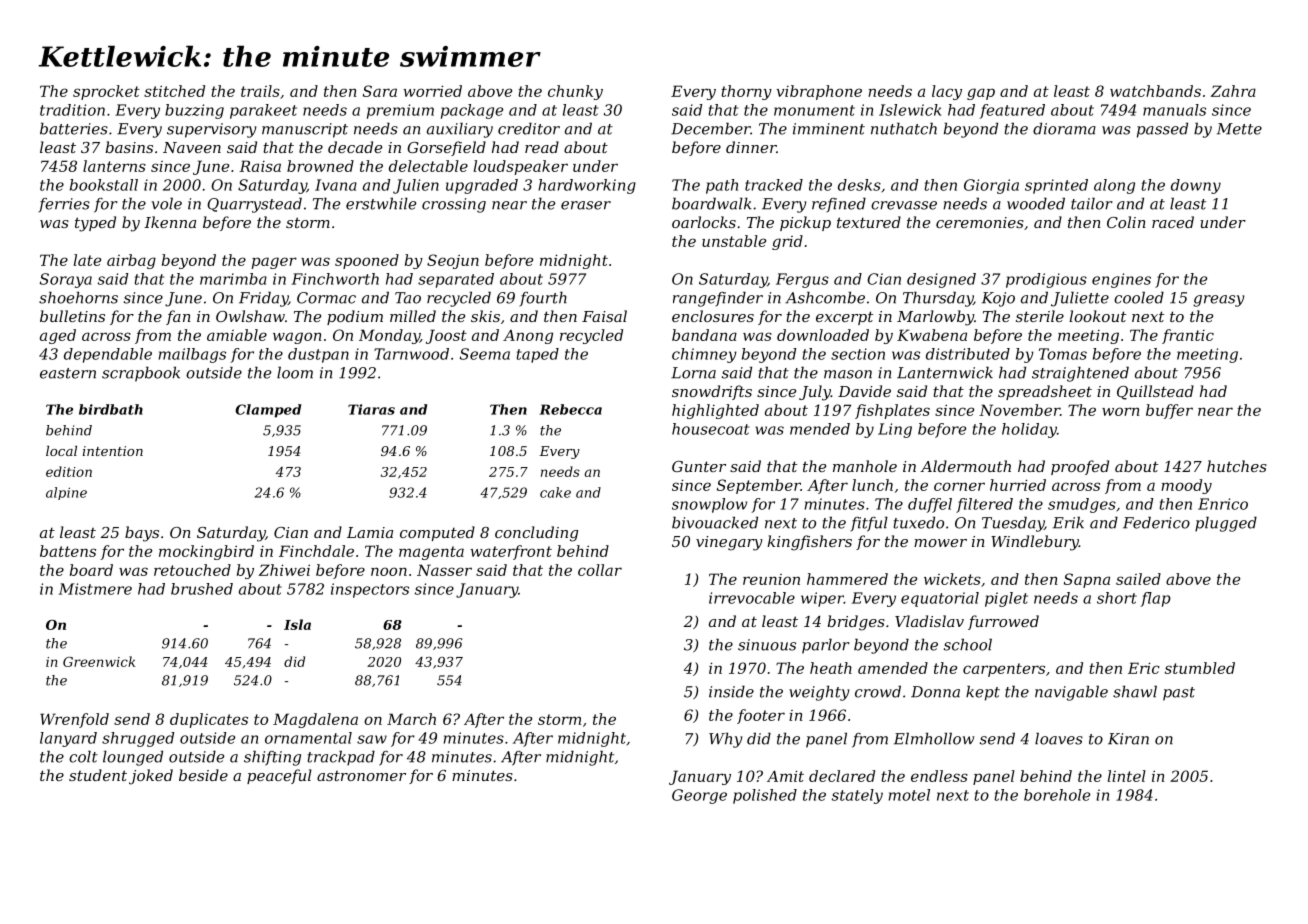  What do you see at coordinates (279, 776) in the document?
I see `peaceful` at bounding box center [279, 776].
